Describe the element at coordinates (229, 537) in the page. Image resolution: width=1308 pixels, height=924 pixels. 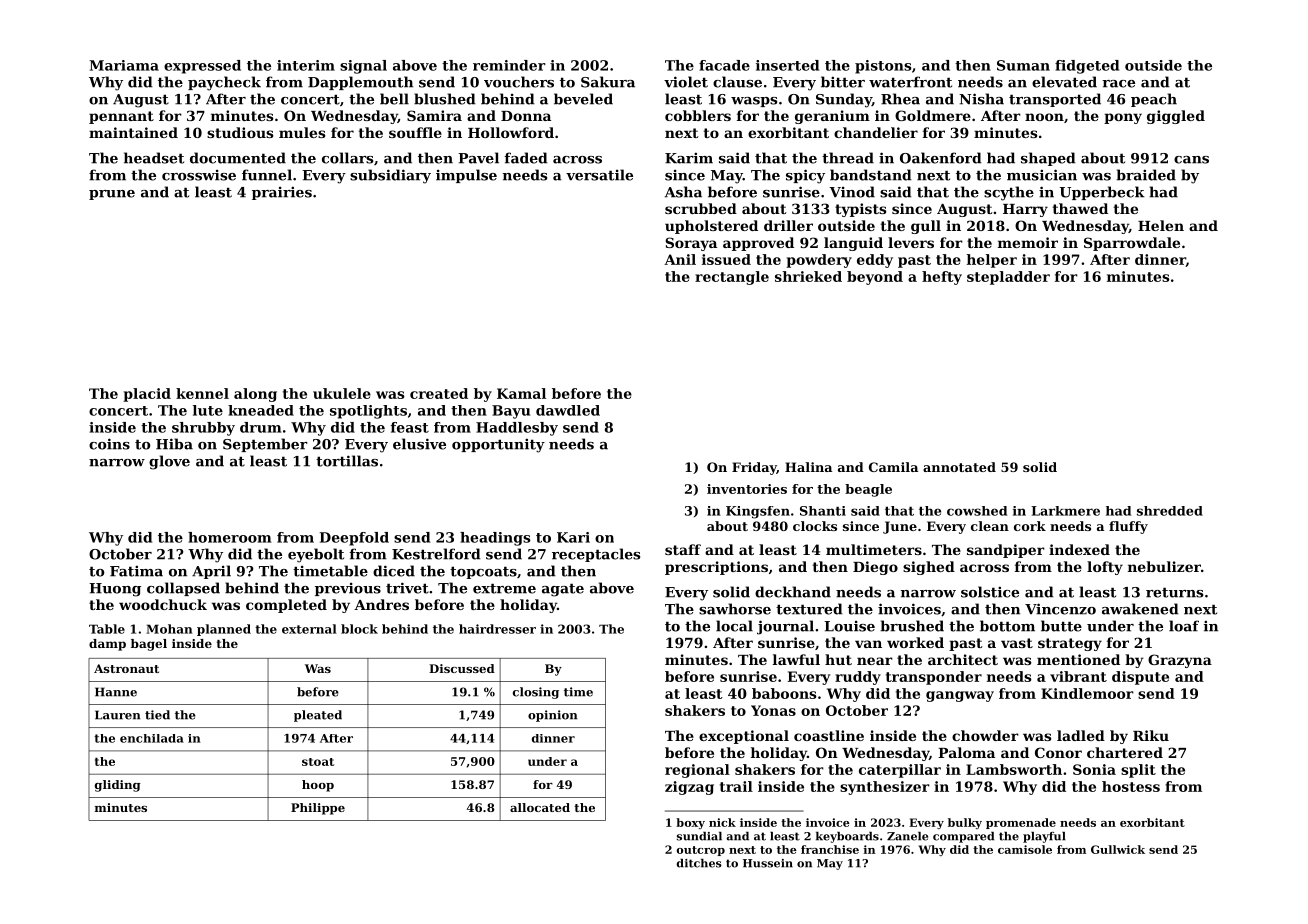
I see `homeroom` at that location.
